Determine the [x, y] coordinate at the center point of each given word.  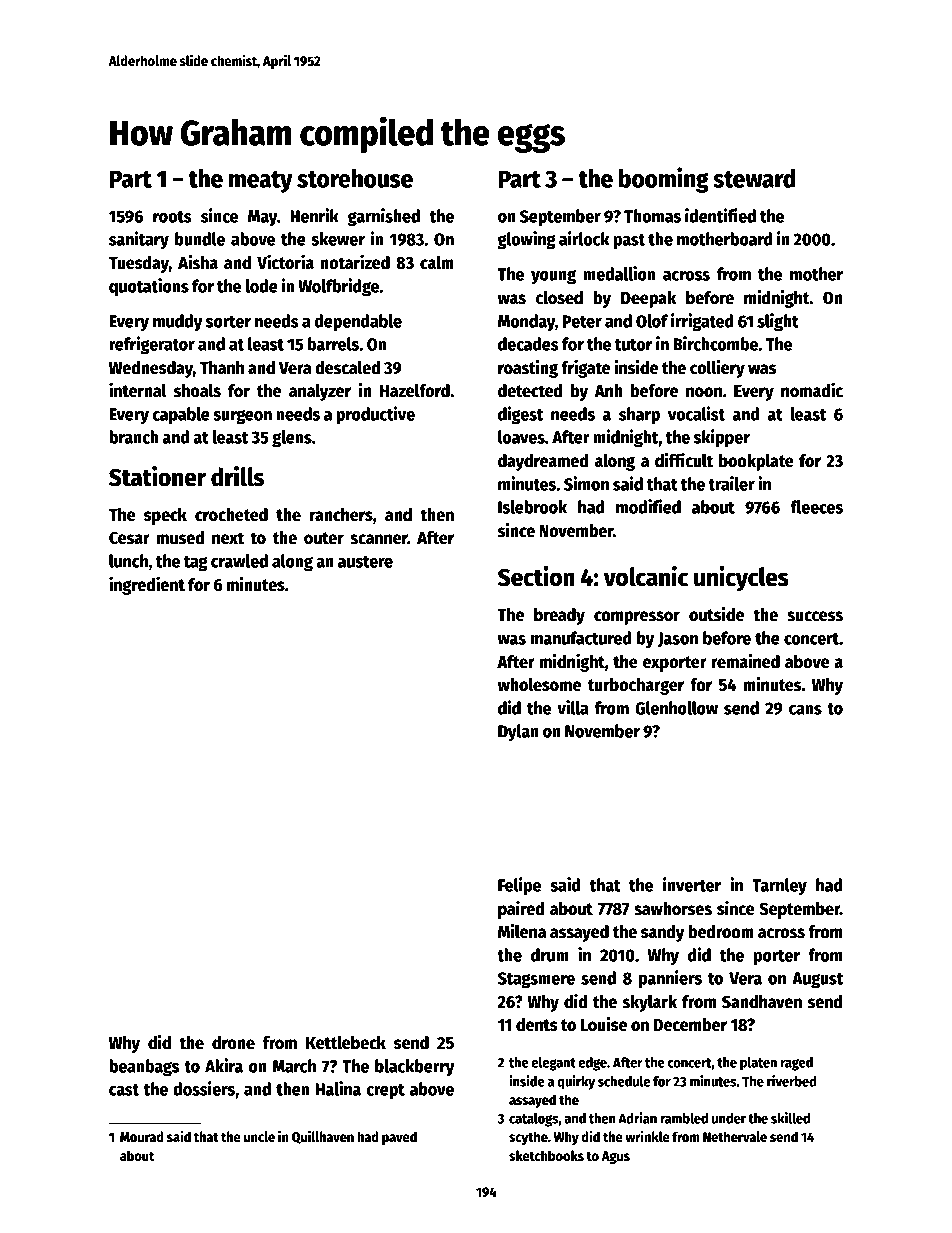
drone [233, 1043]
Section [536, 576]
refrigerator [152, 345]
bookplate [756, 462]
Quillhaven [323, 1137]
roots [172, 217]
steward [754, 178]
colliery [717, 369]
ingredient [147, 586]
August [817, 980]
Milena [522, 931]
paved [399, 1138]
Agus [615, 1157]
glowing [526, 240]
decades [528, 344]
